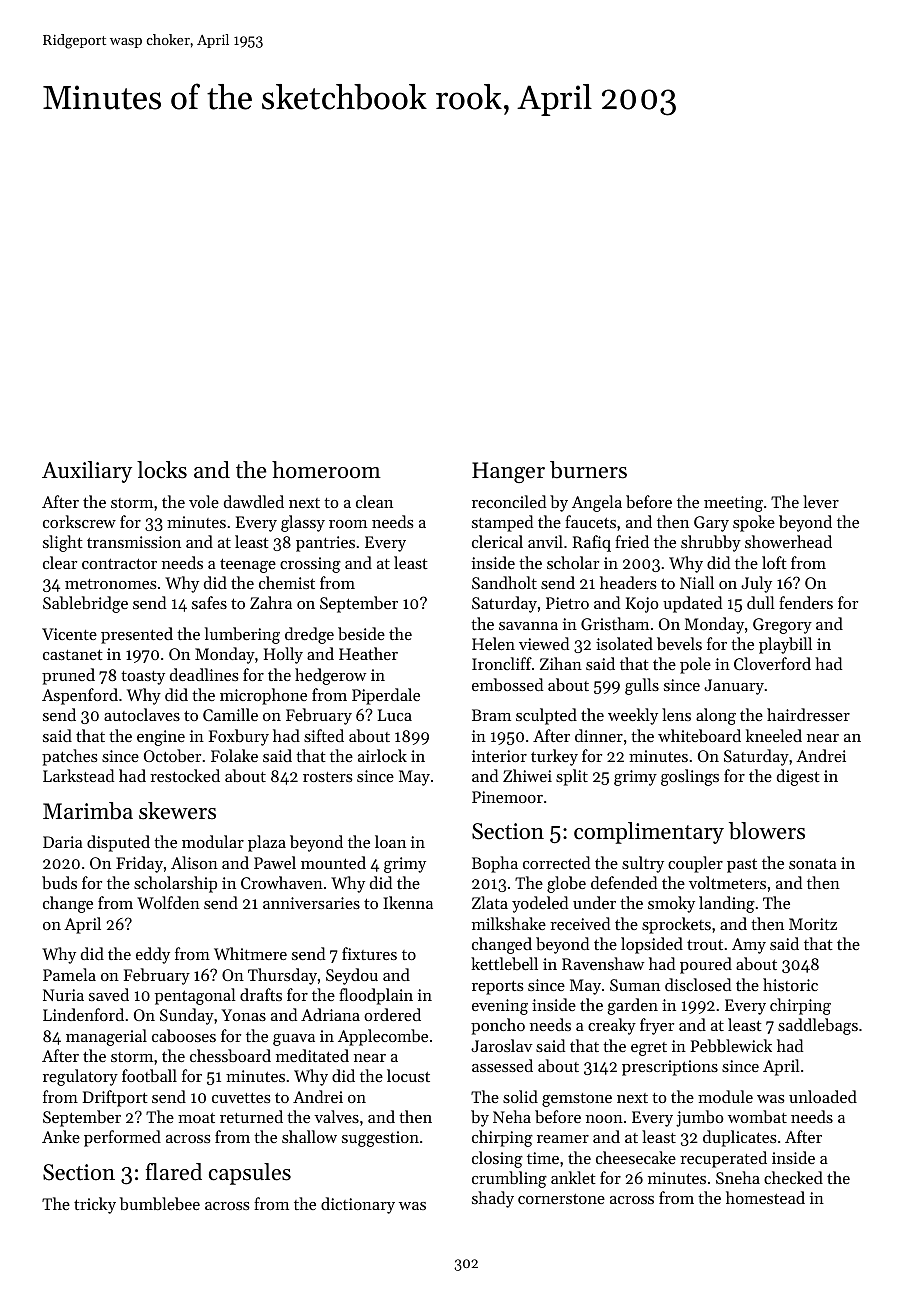  What do you see at coordinates (497, 541) in the image?
I see `clerical` at bounding box center [497, 541].
